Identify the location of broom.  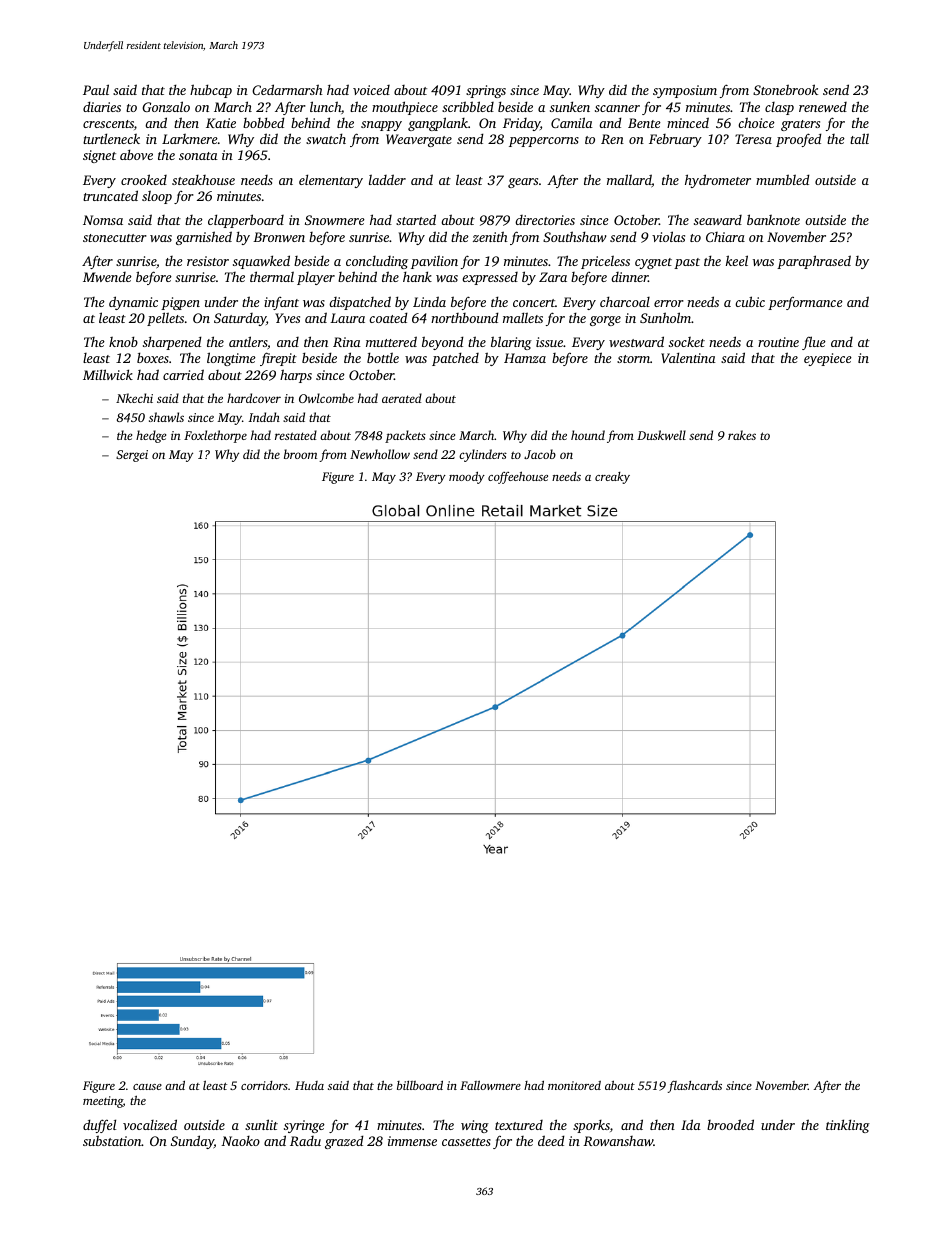
(300, 454).
